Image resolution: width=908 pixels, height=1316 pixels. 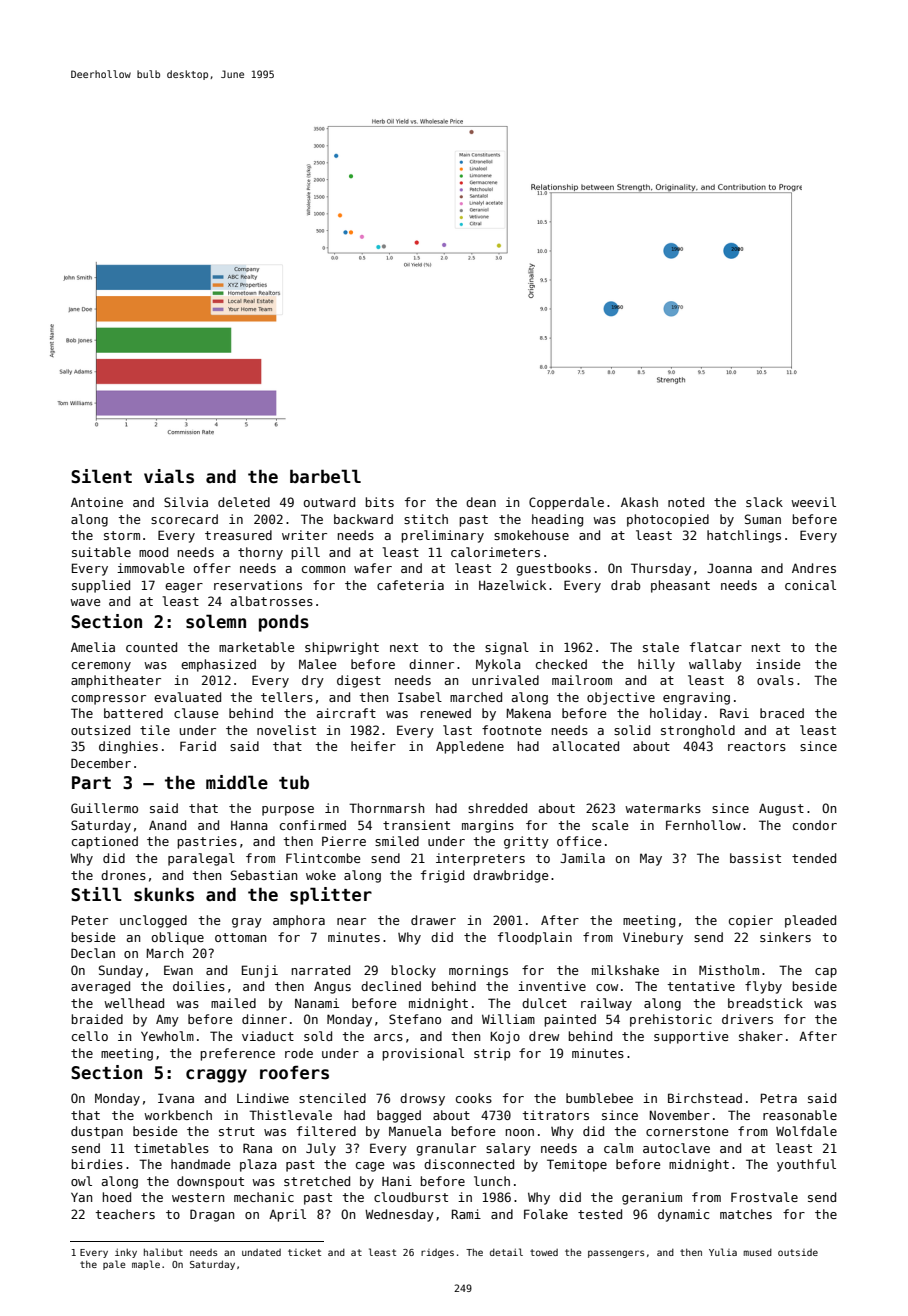 What do you see at coordinates (686, 502) in the image?
I see `noted` at bounding box center [686, 502].
